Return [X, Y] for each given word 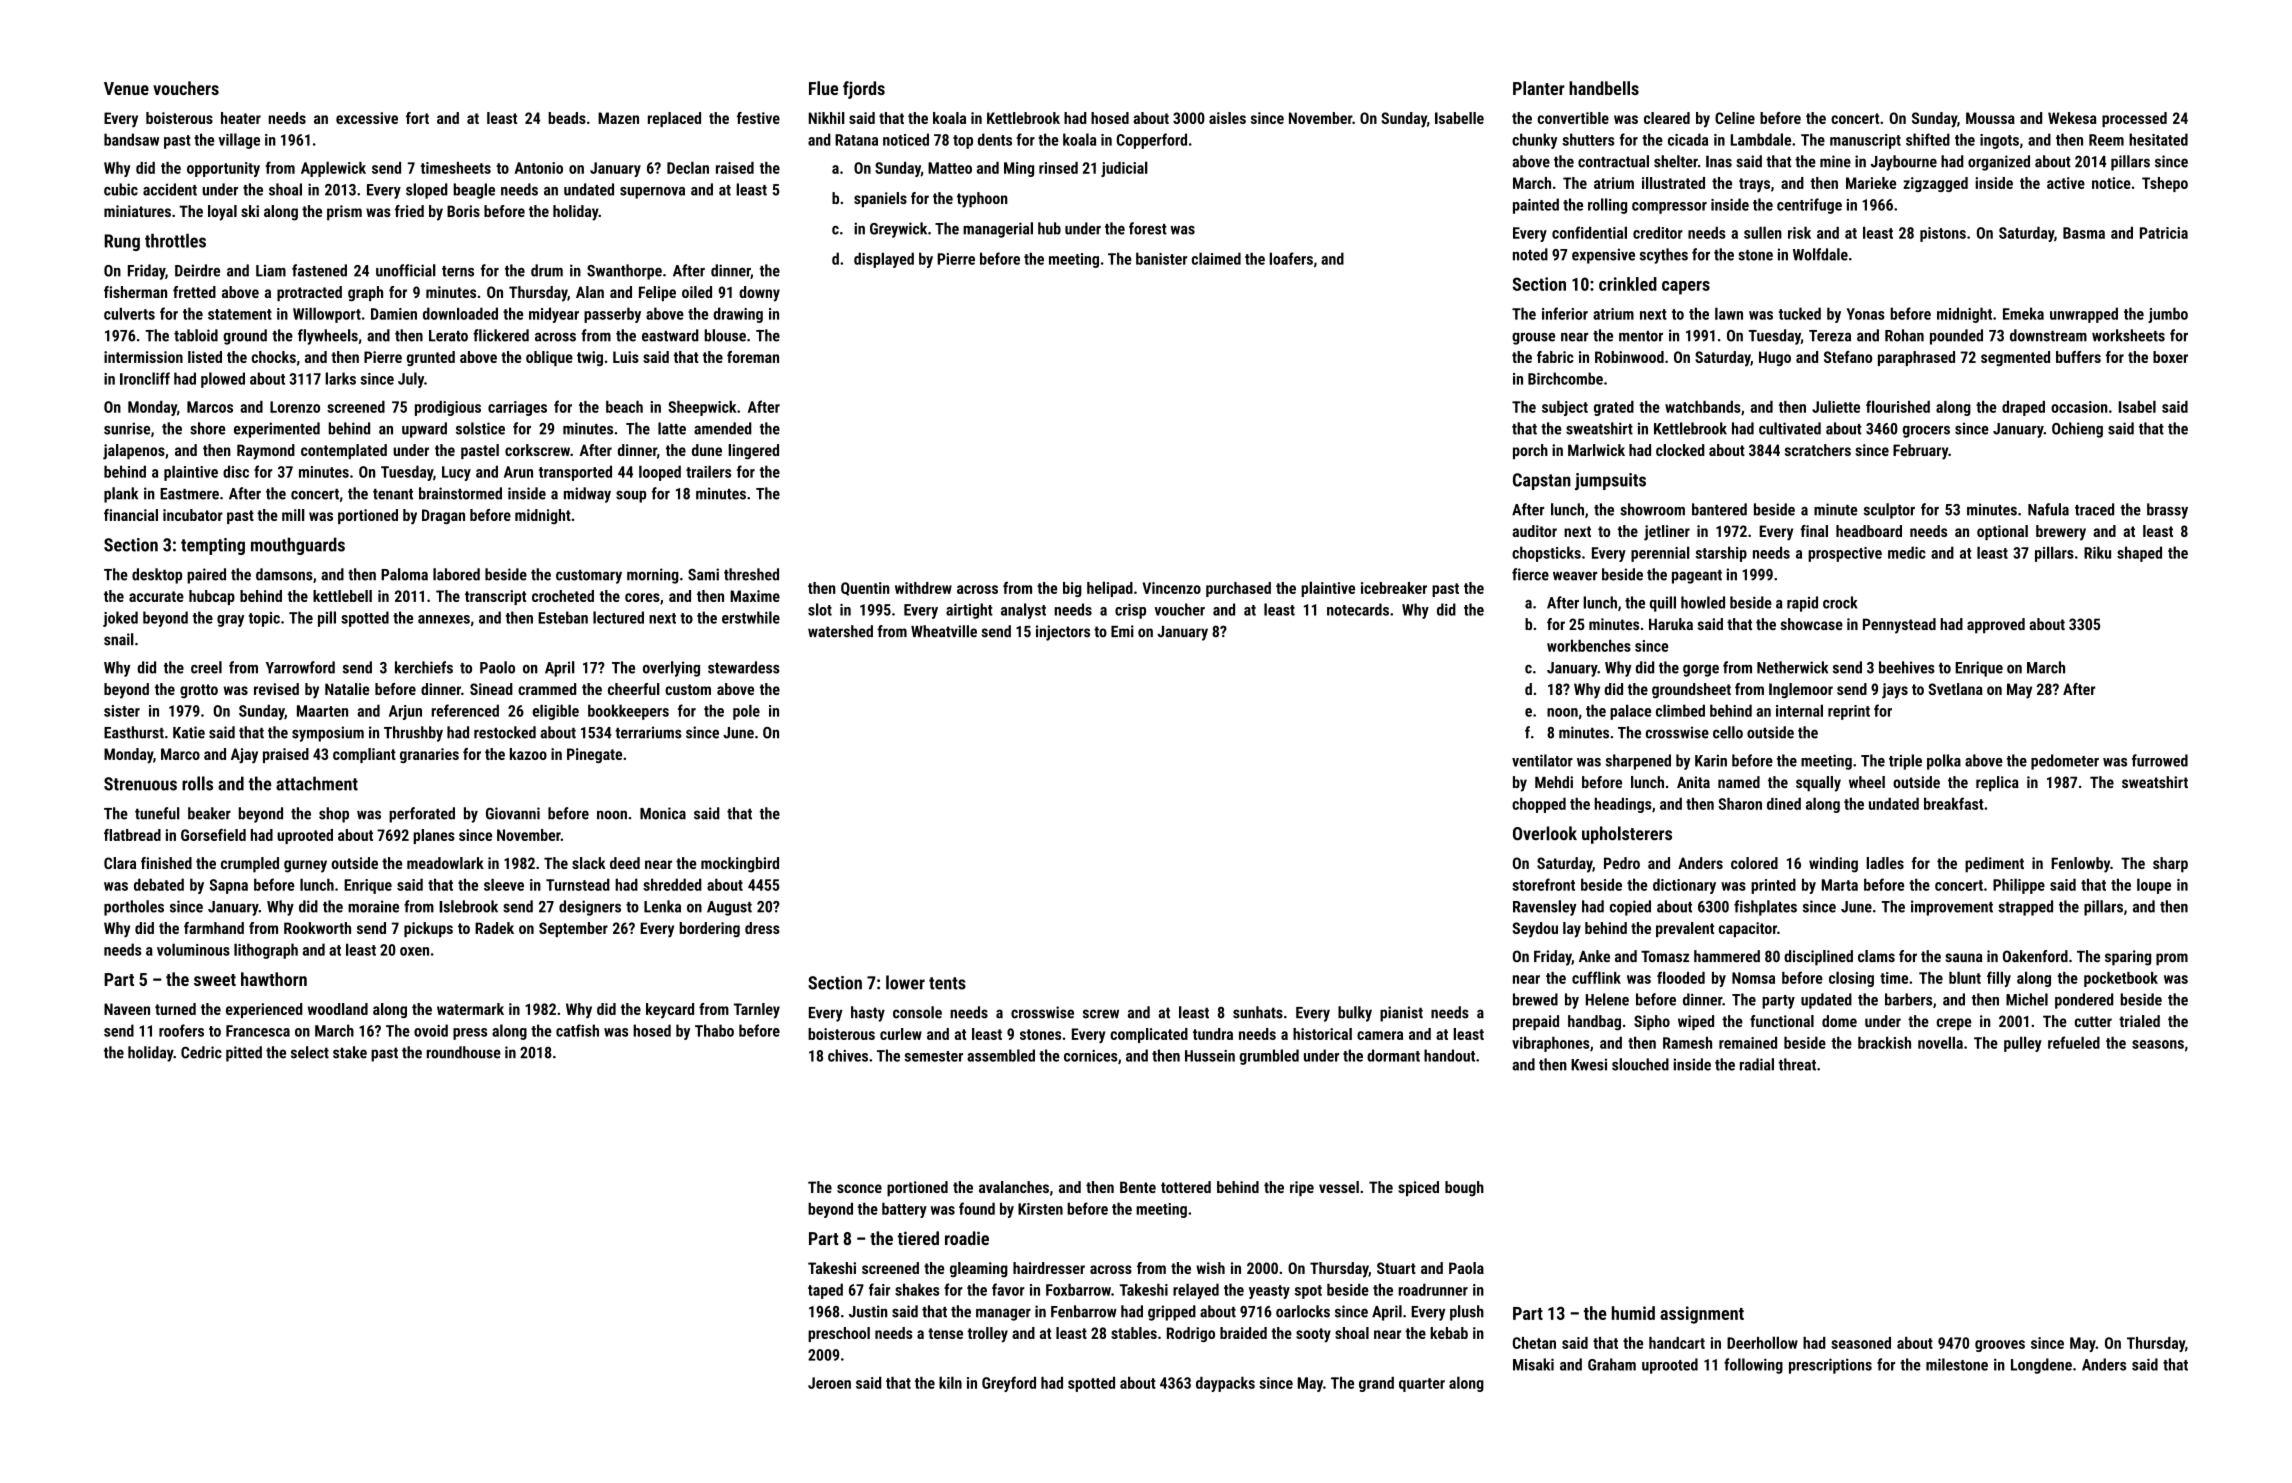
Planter [1539, 88]
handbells [1604, 88]
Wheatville [944, 631]
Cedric [201, 1052]
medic [1907, 552]
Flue [823, 88]
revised [276, 689]
